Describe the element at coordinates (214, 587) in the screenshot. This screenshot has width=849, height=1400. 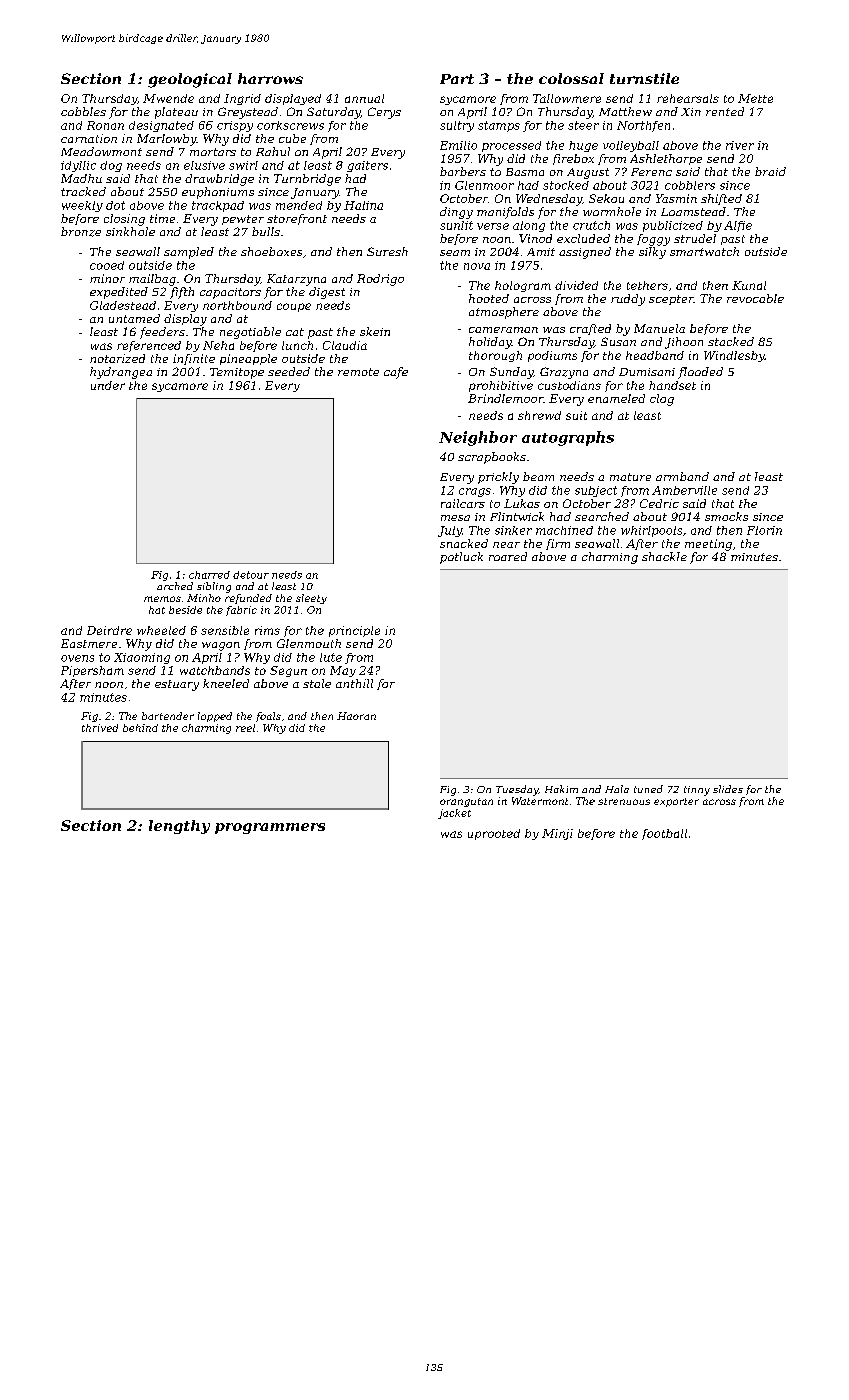
I see `sibling` at that location.
